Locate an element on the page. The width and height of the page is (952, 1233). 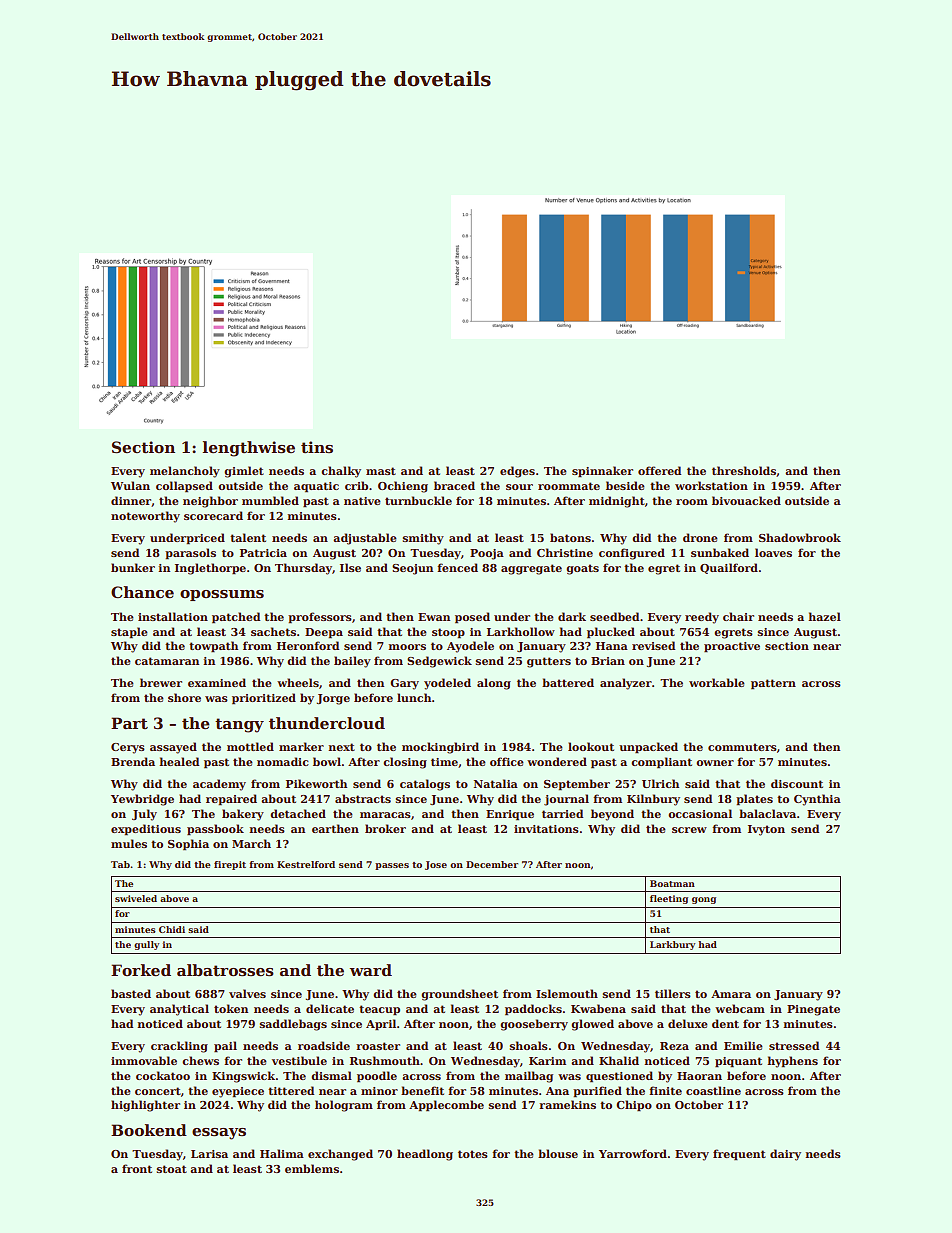
Larkhollow is located at coordinates (521, 631).
